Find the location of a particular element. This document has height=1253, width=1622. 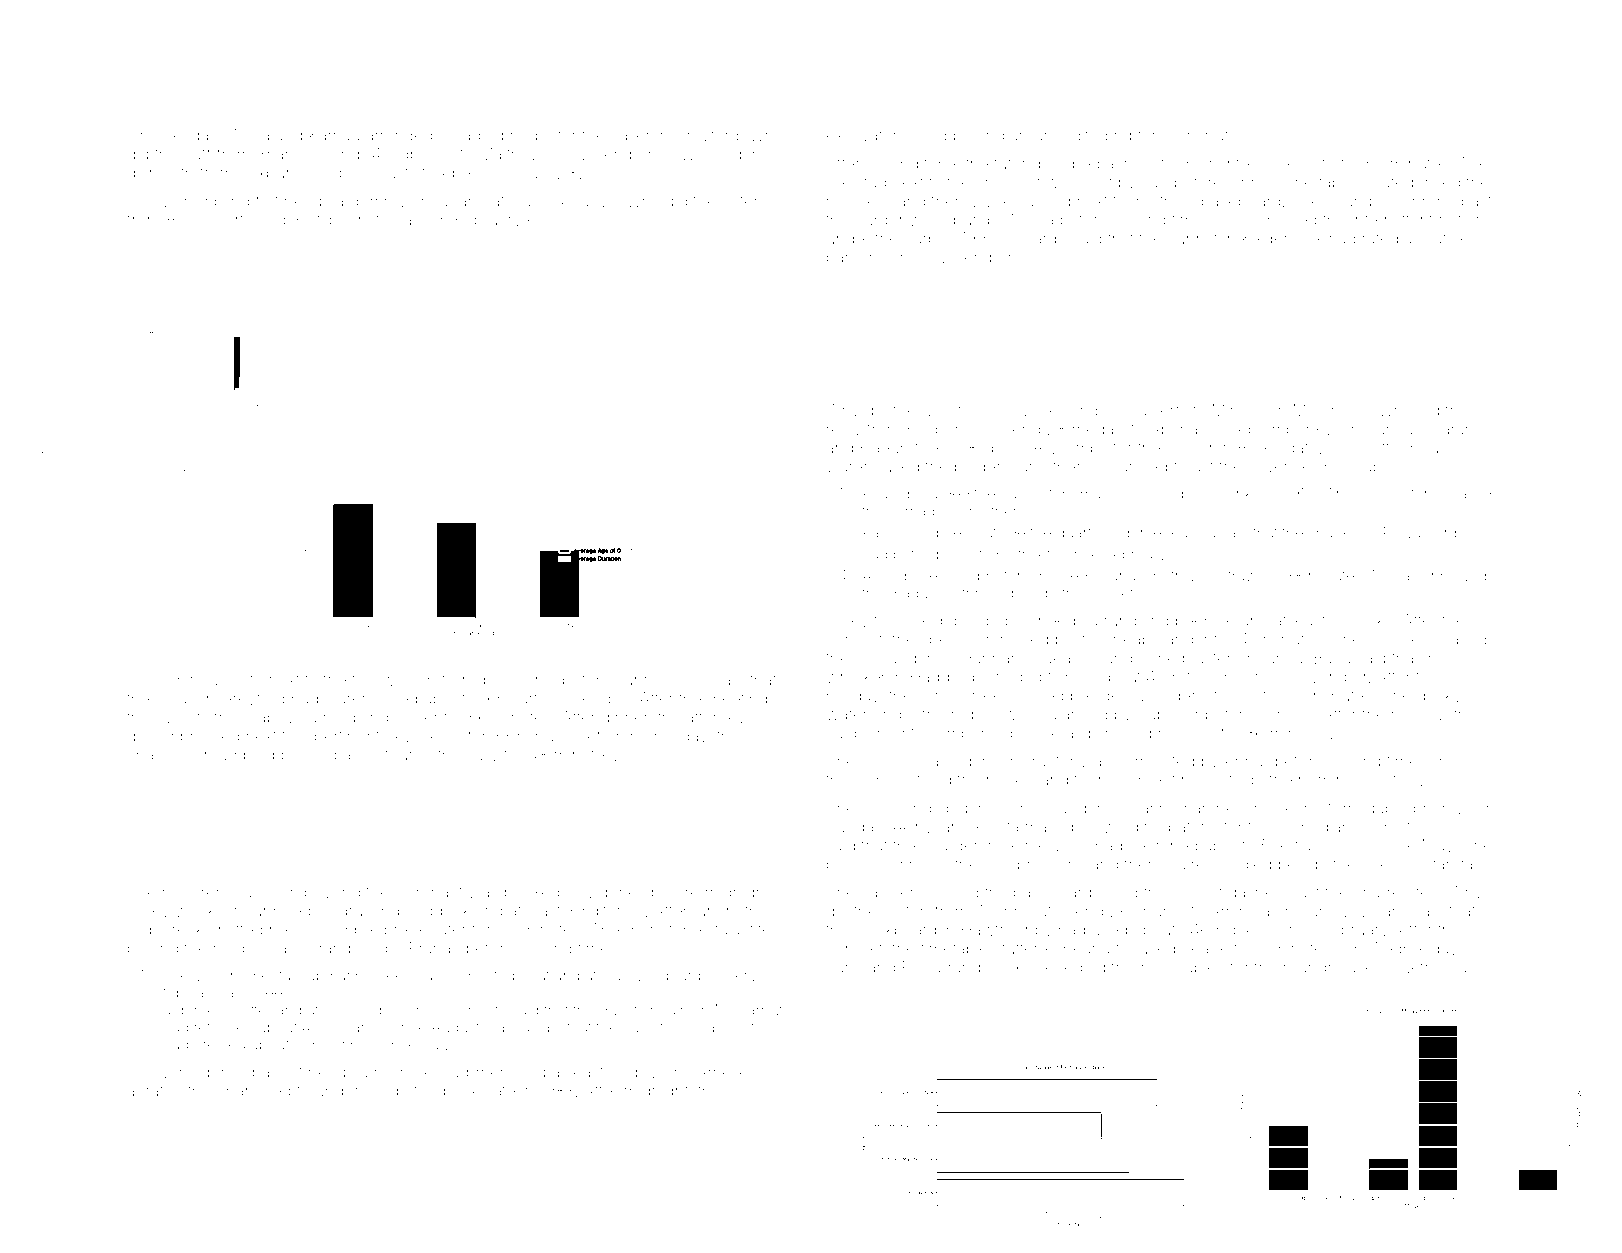

eatery is located at coordinates (745, 203).
